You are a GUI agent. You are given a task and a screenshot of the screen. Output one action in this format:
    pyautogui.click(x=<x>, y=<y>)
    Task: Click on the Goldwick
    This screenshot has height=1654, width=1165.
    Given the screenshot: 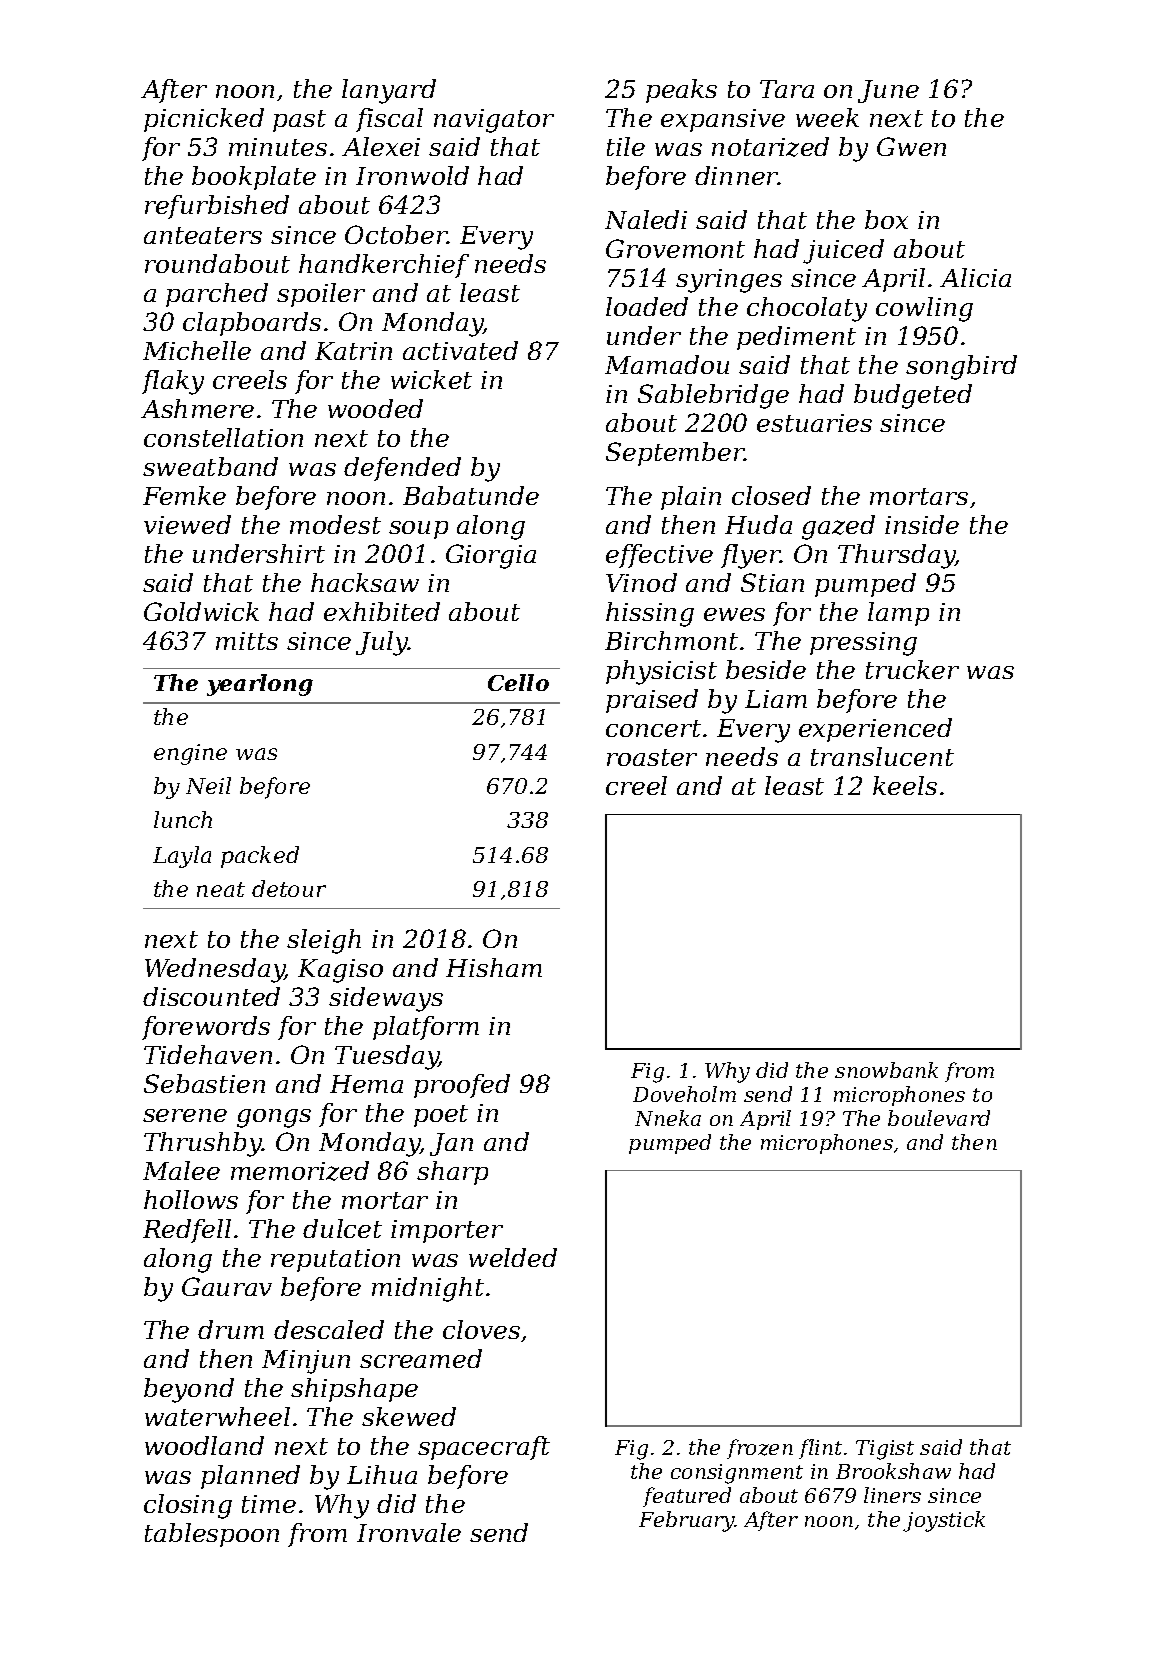 What is the action you would take?
    pyautogui.click(x=201, y=611)
